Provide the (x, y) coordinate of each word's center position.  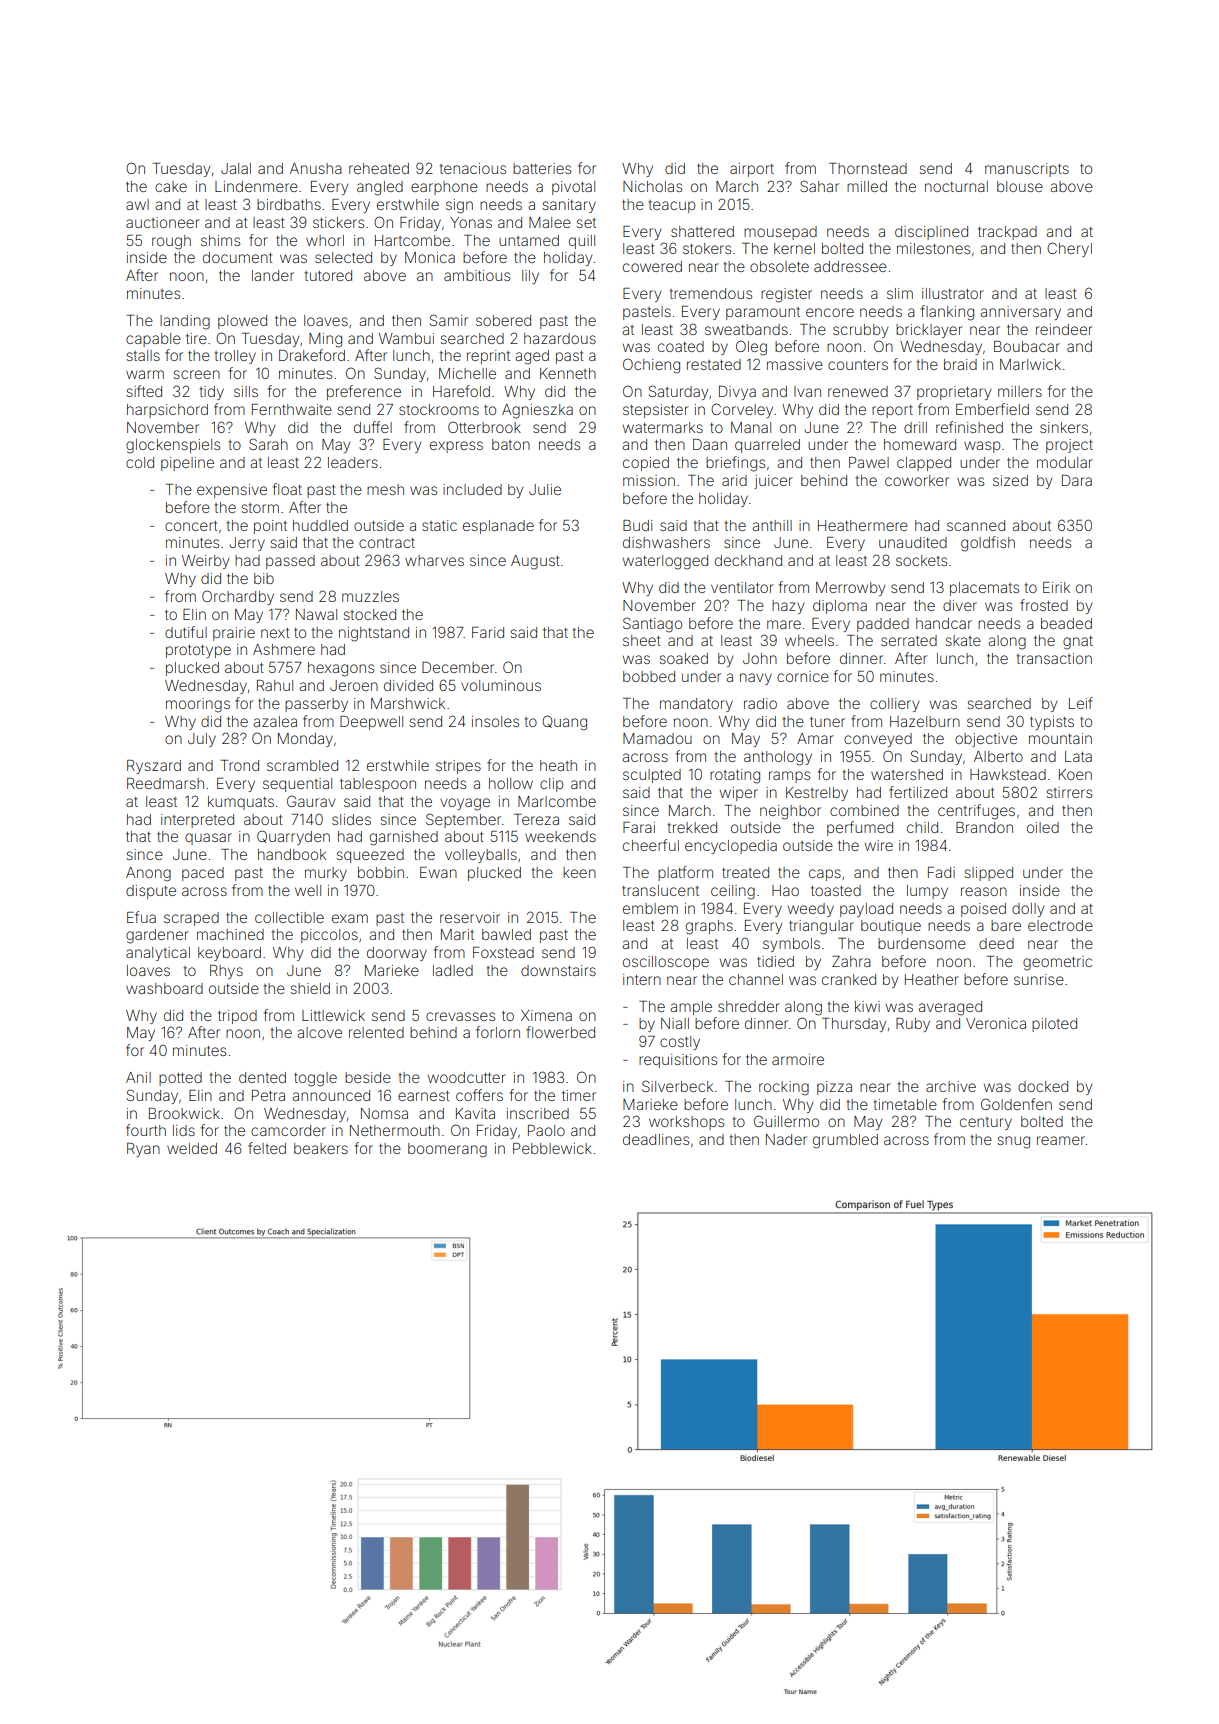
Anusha (316, 168)
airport (752, 170)
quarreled (767, 446)
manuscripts (1027, 170)
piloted (1054, 1025)
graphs (709, 927)
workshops (686, 1123)
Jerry (247, 544)
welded (192, 1148)
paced (203, 874)
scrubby (860, 331)
